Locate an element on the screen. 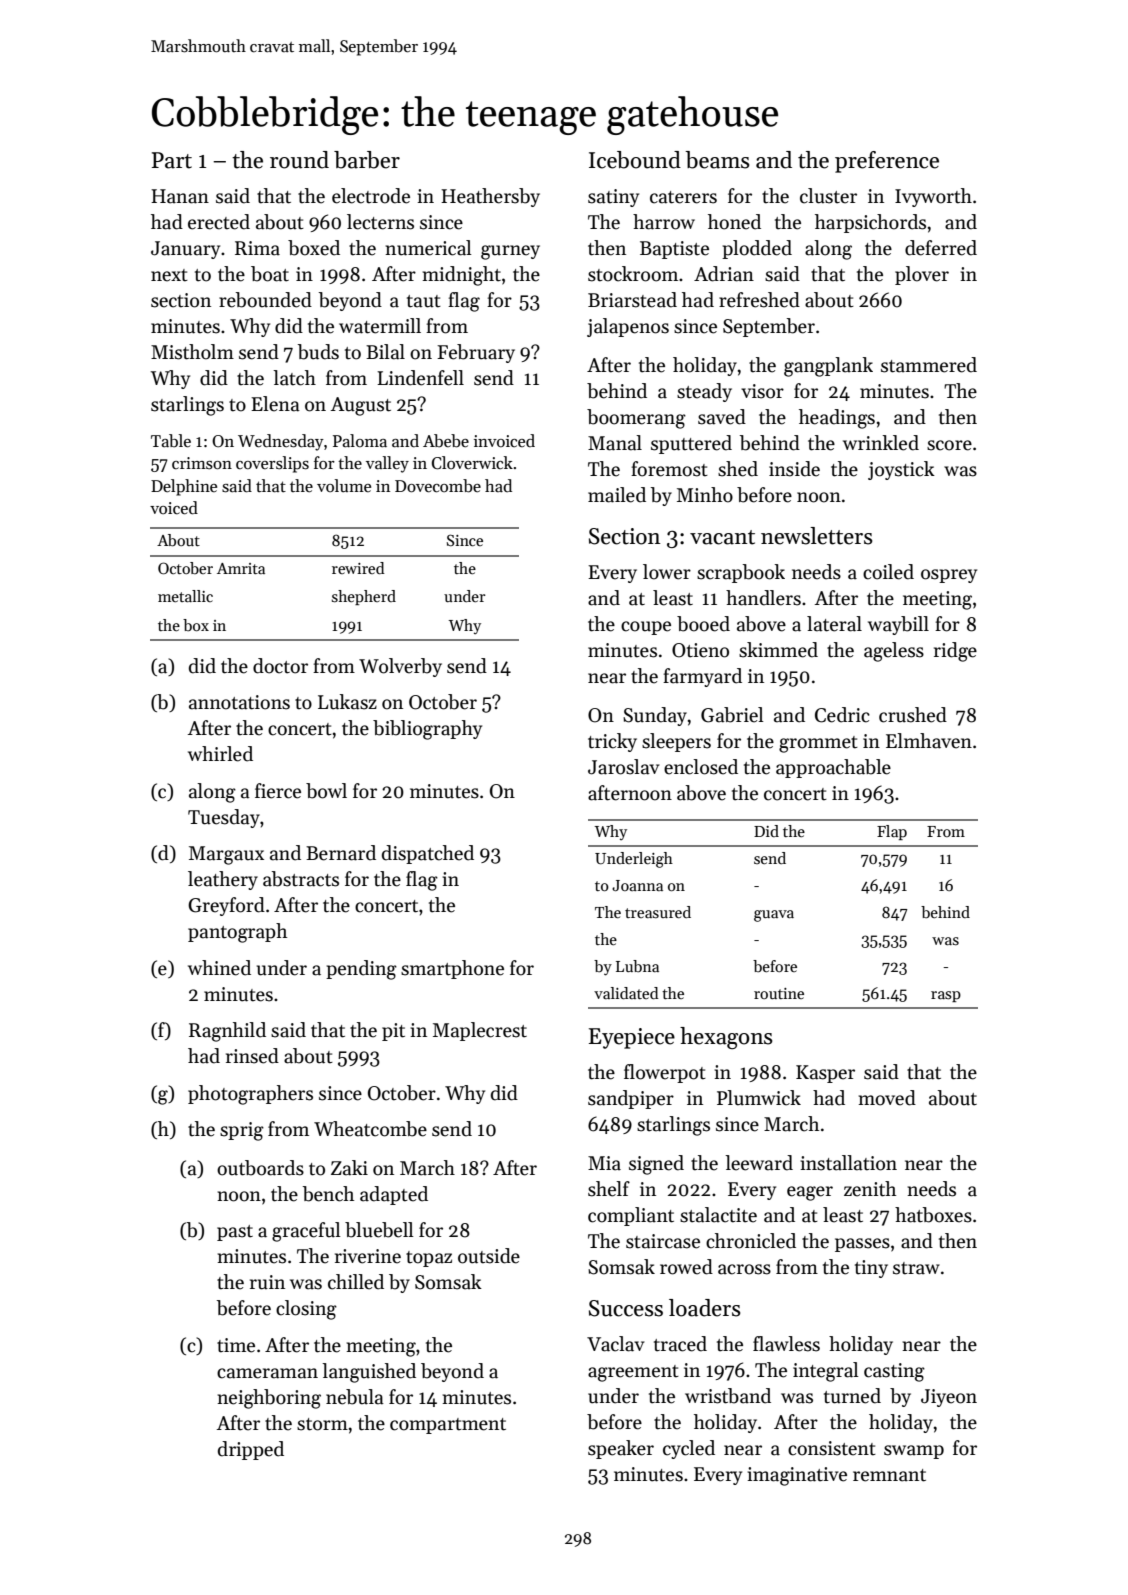  dripped is located at coordinates (251, 1450).
